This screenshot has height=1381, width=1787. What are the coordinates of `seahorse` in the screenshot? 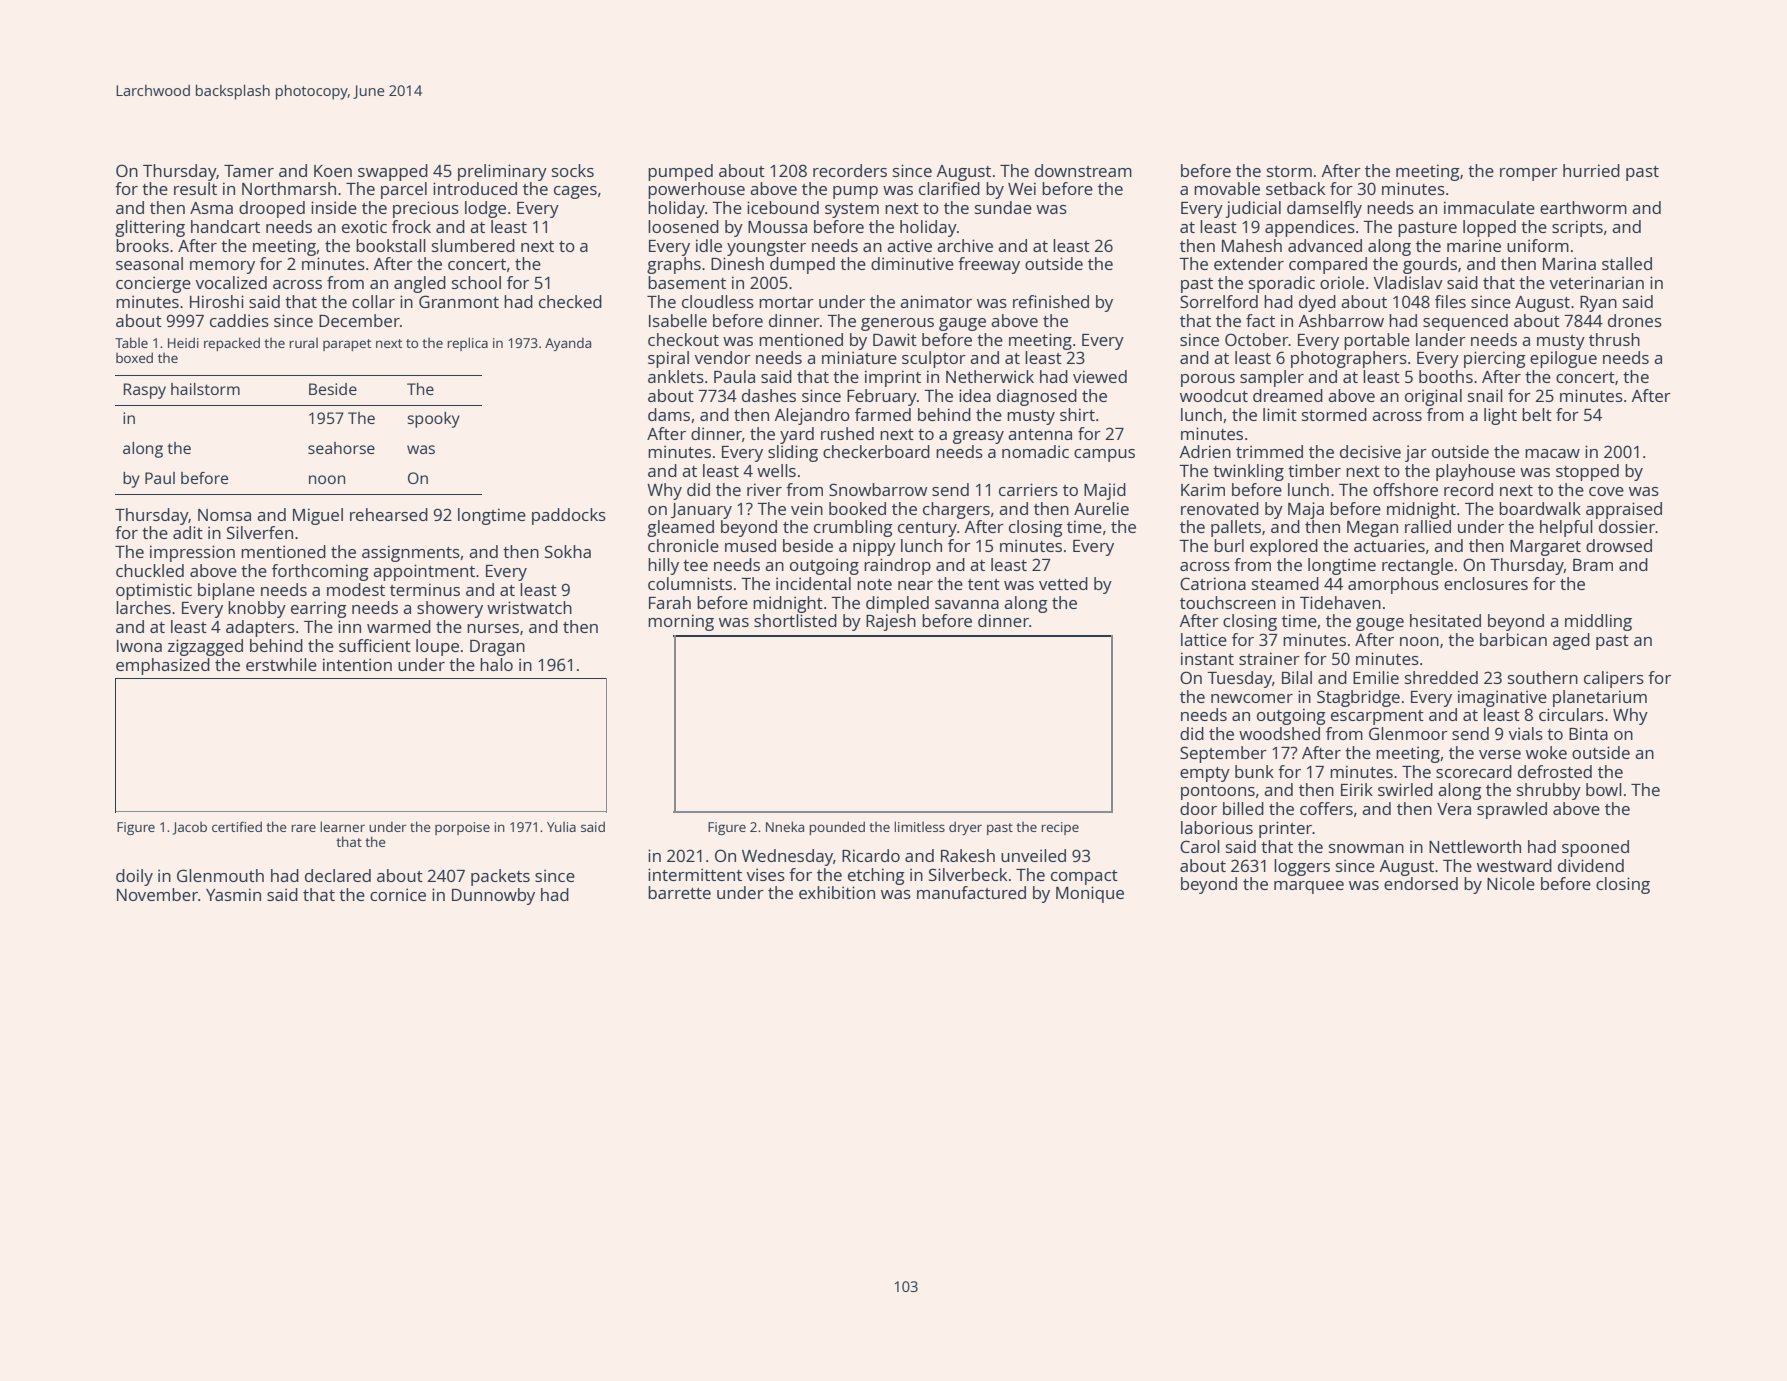 It's located at (341, 448).
